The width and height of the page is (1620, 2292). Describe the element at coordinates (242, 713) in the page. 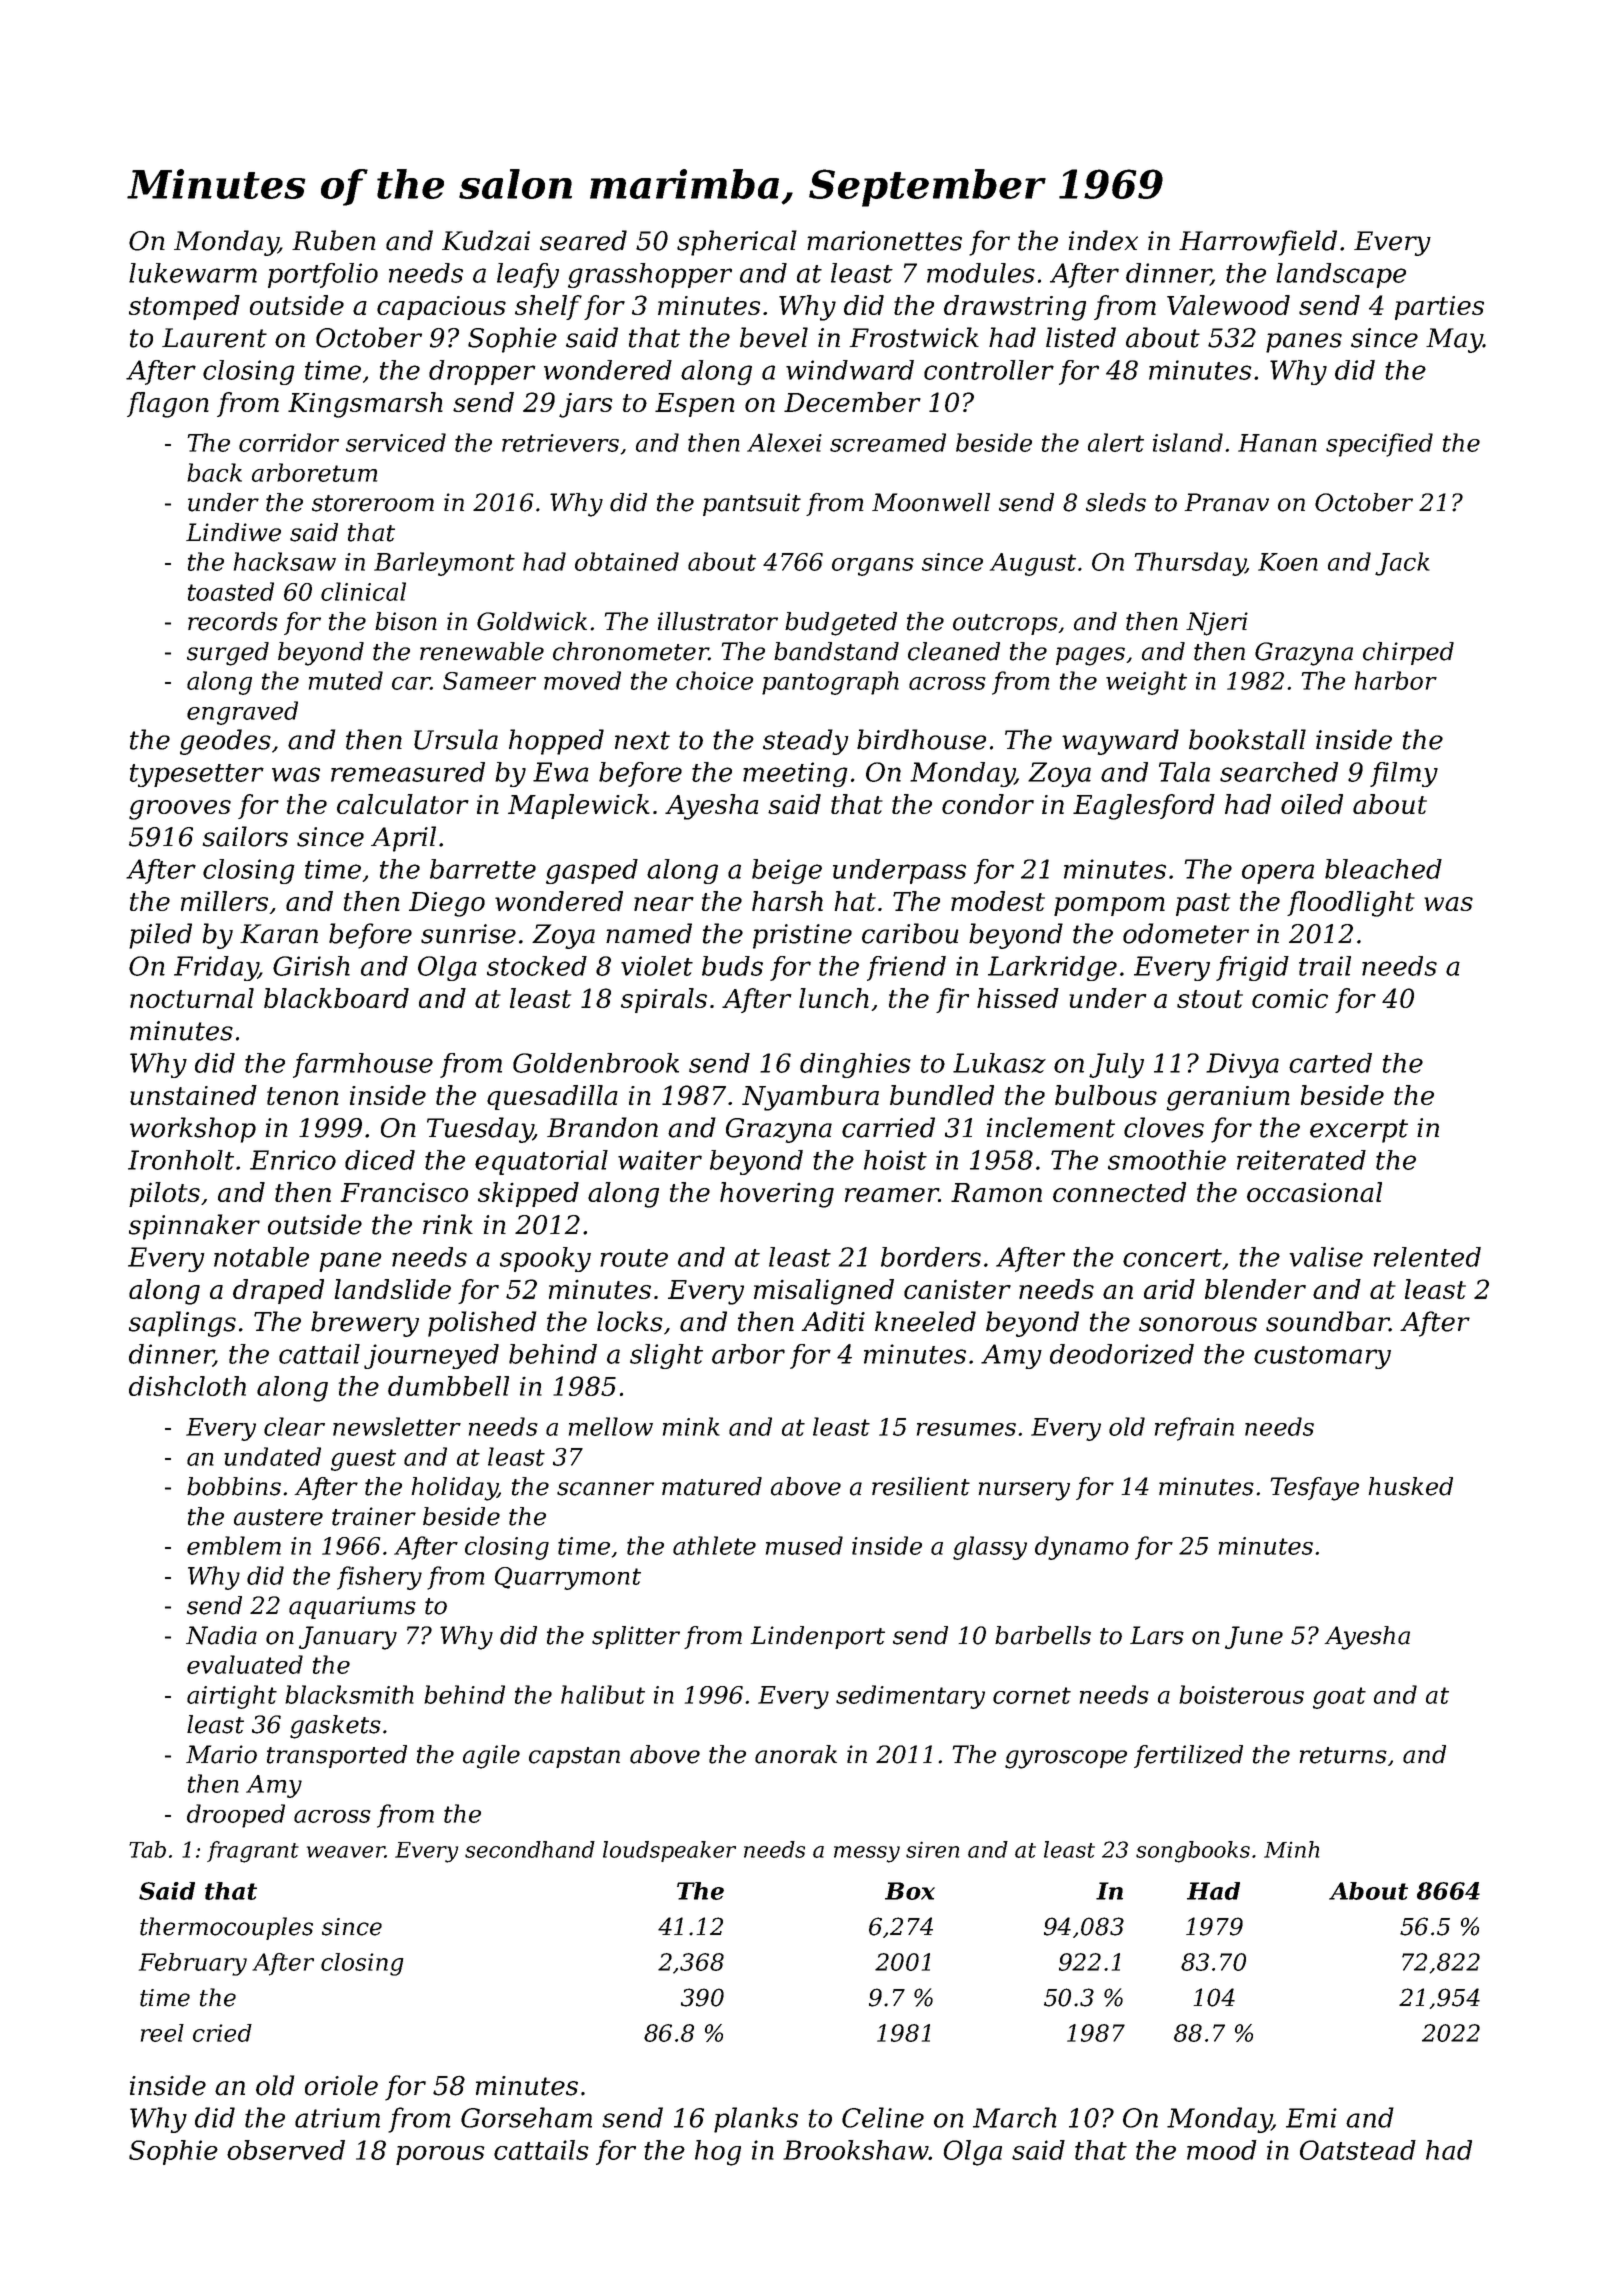

I see `engraved` at that location.
